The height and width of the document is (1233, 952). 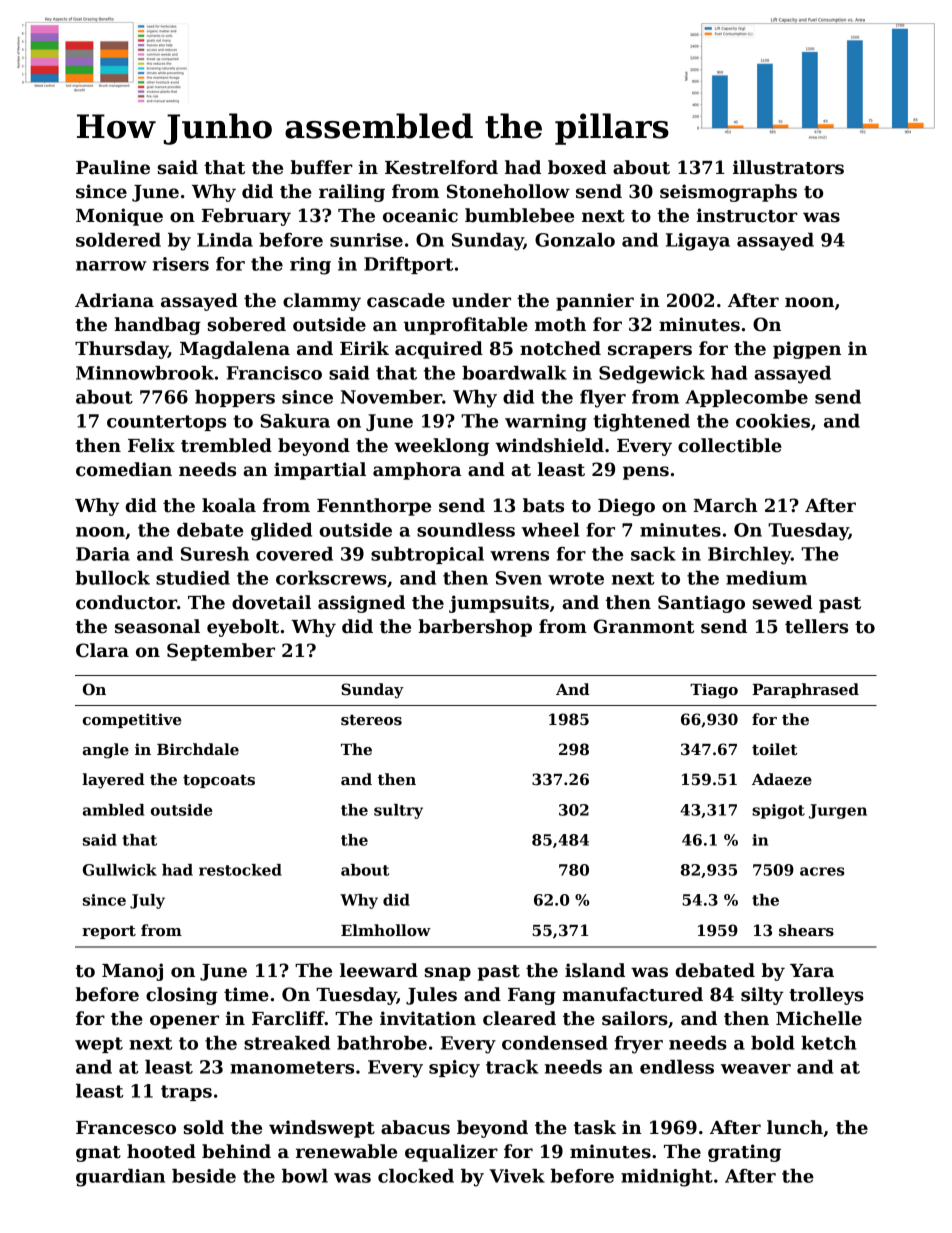 I want to click on buffer, so click(x=321, y=167).
